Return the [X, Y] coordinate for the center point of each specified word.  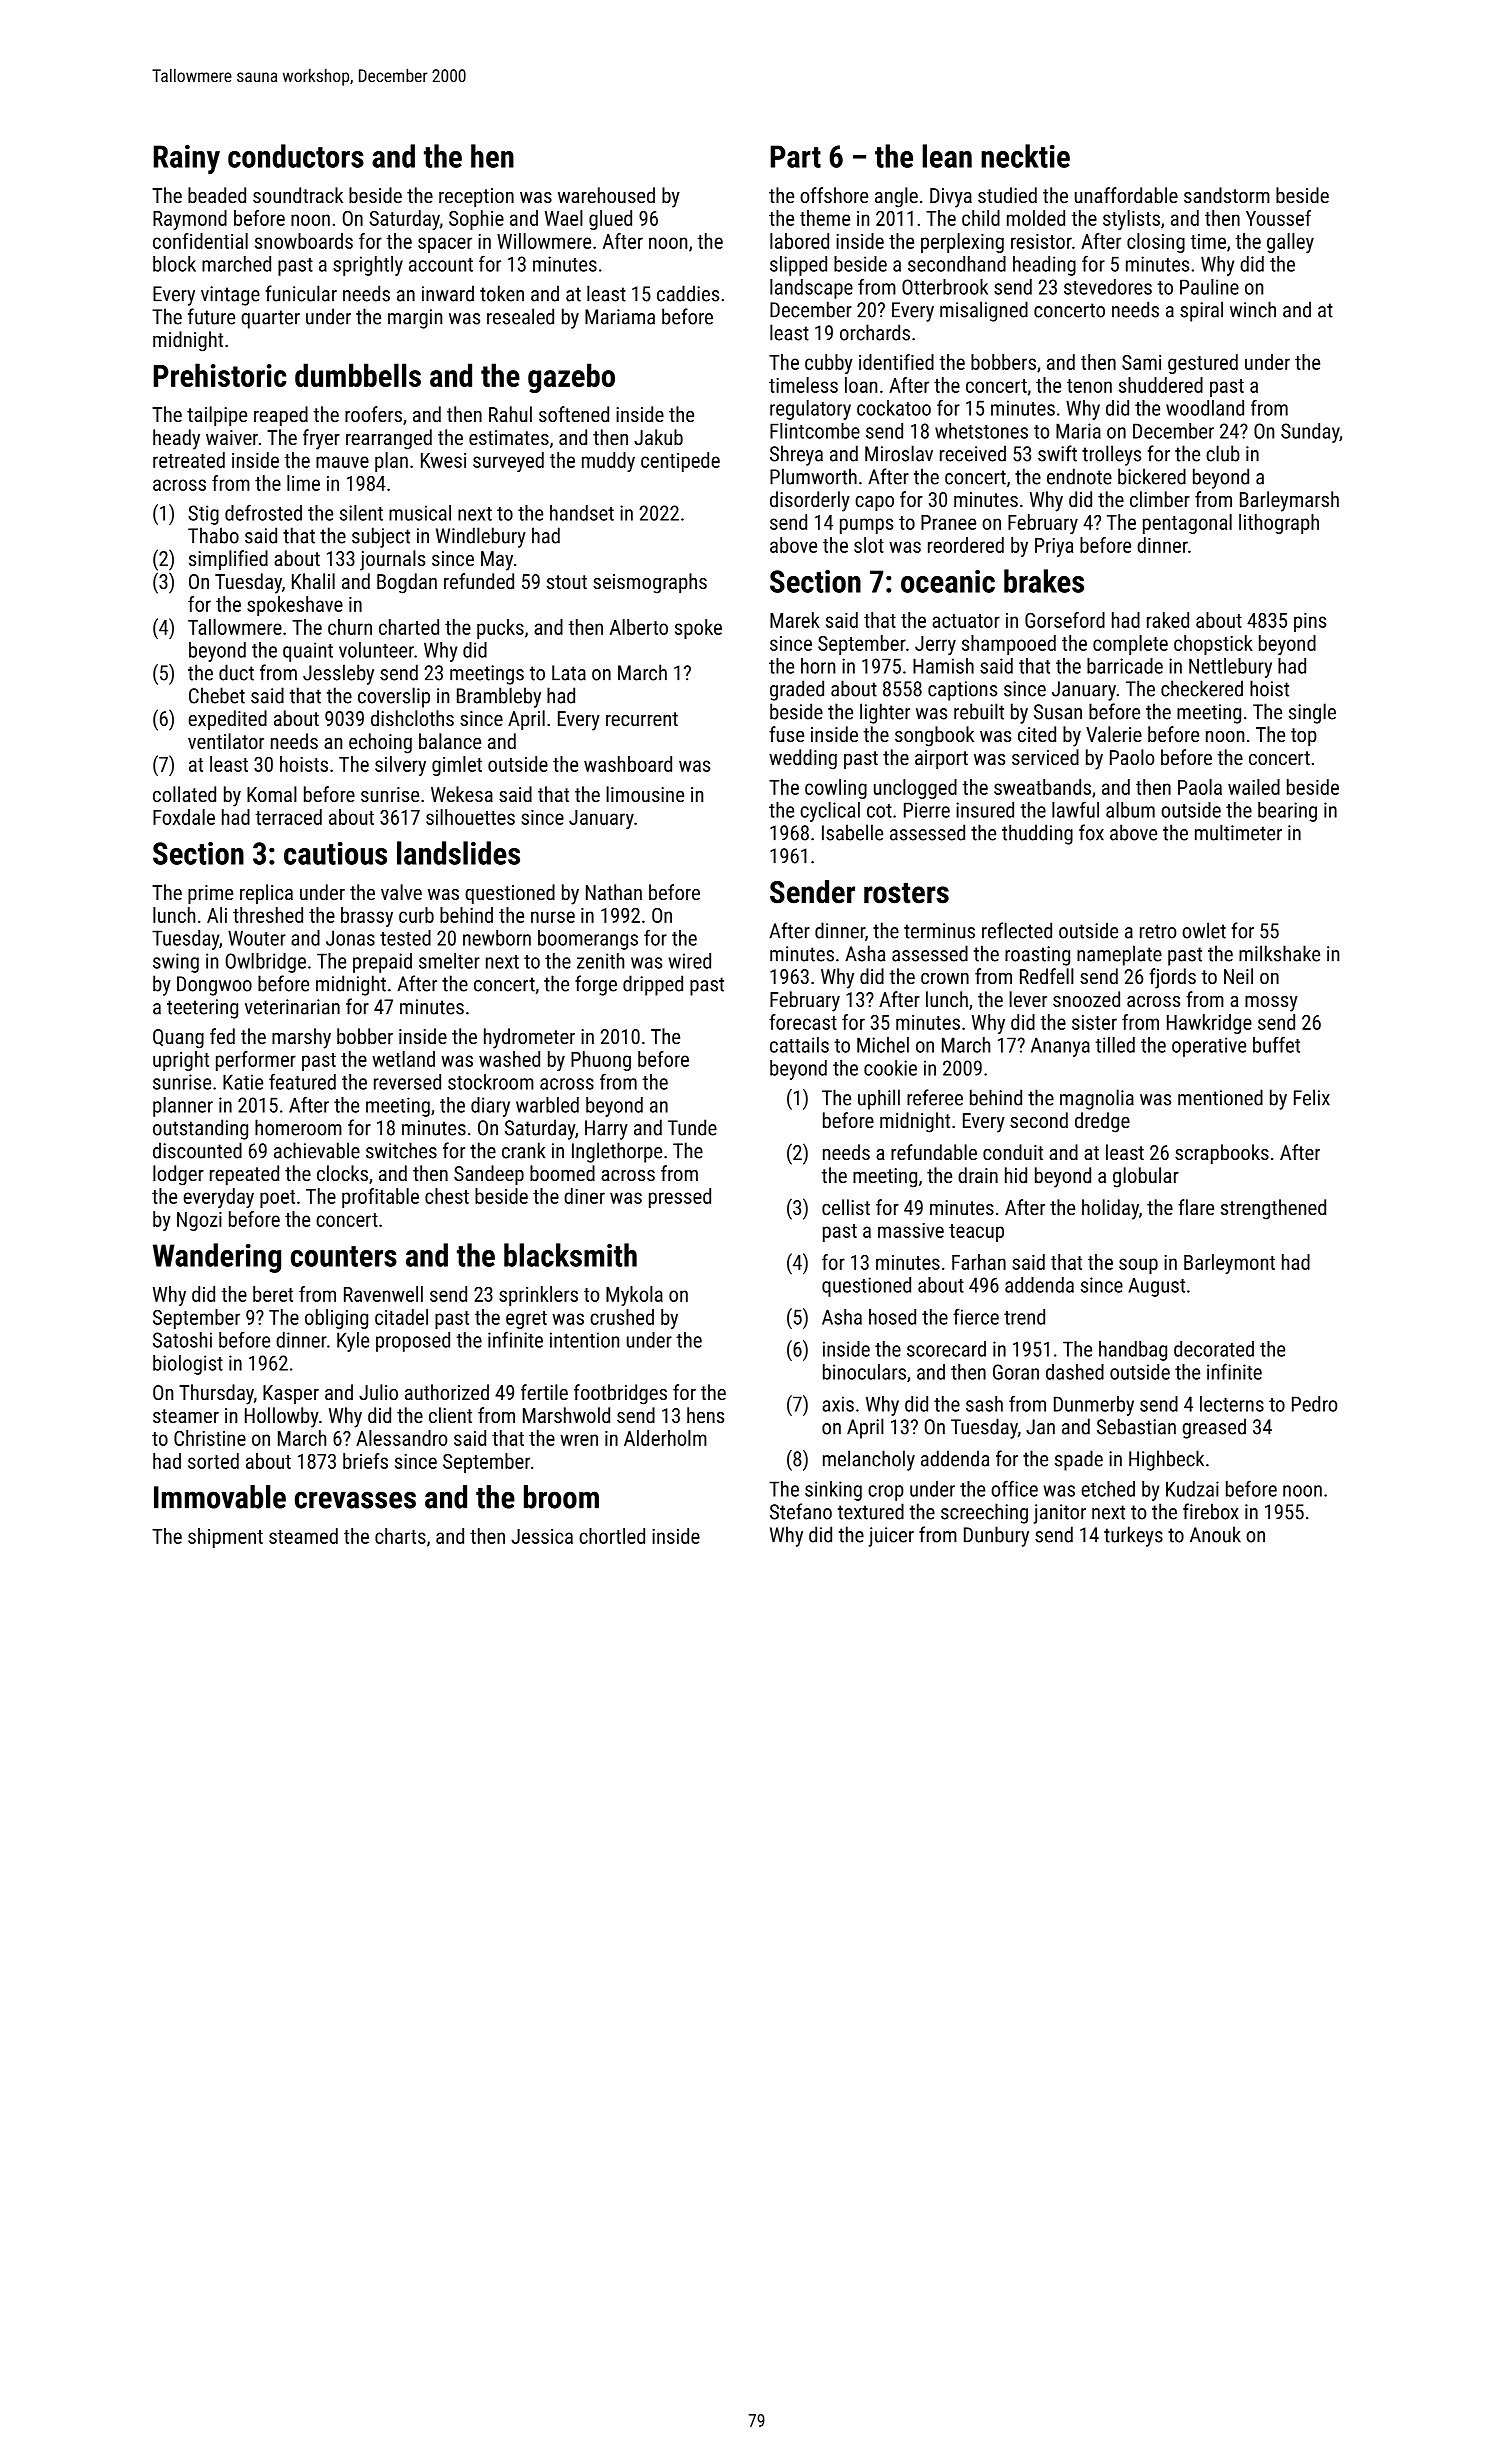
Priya [1054, 547]
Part [796, 156]
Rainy [187, 159]
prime [210, 894]
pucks [500, 629]
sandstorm [1227, 195]
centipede [680, 462]
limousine [645, 794]
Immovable [220, 1497]
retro [1158, 931]
